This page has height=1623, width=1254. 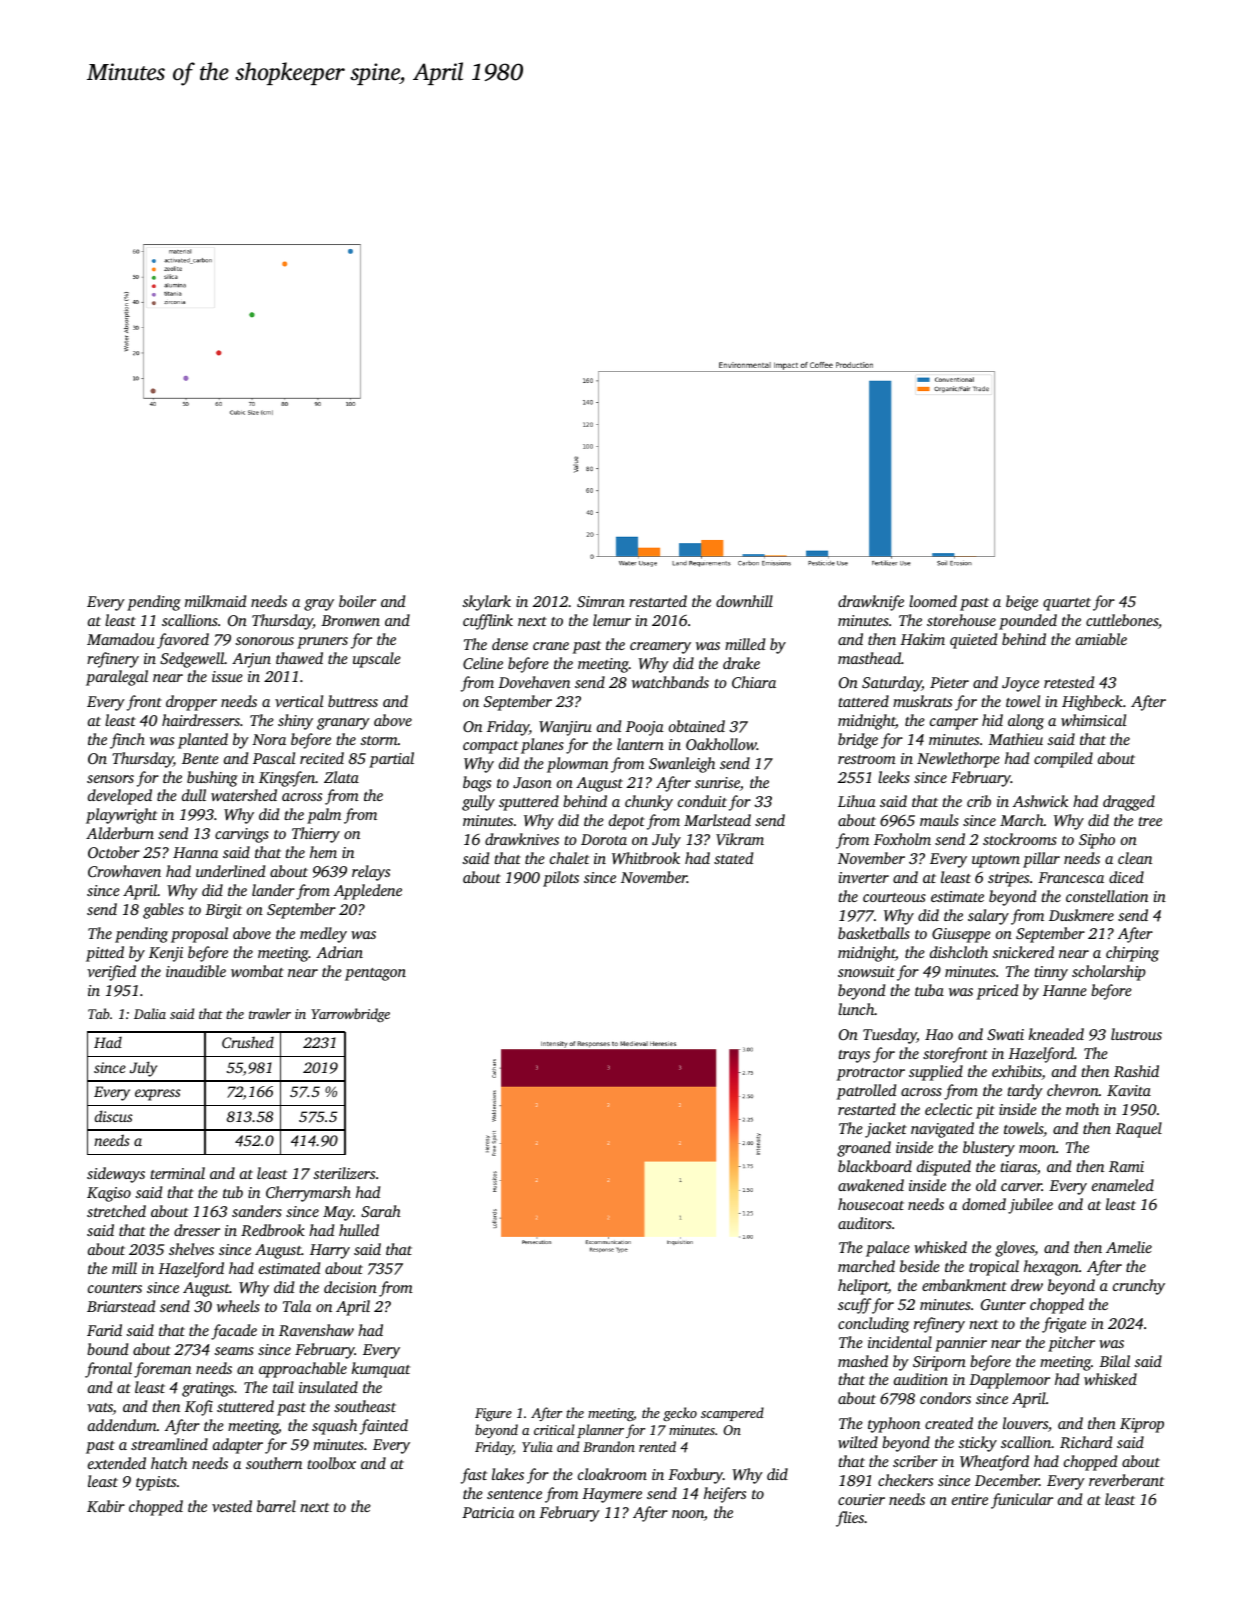 What do you see at coordinates (1009, 1381) in the page?
I see `Dapplemoor` at bounding box center [1009, 1381].
